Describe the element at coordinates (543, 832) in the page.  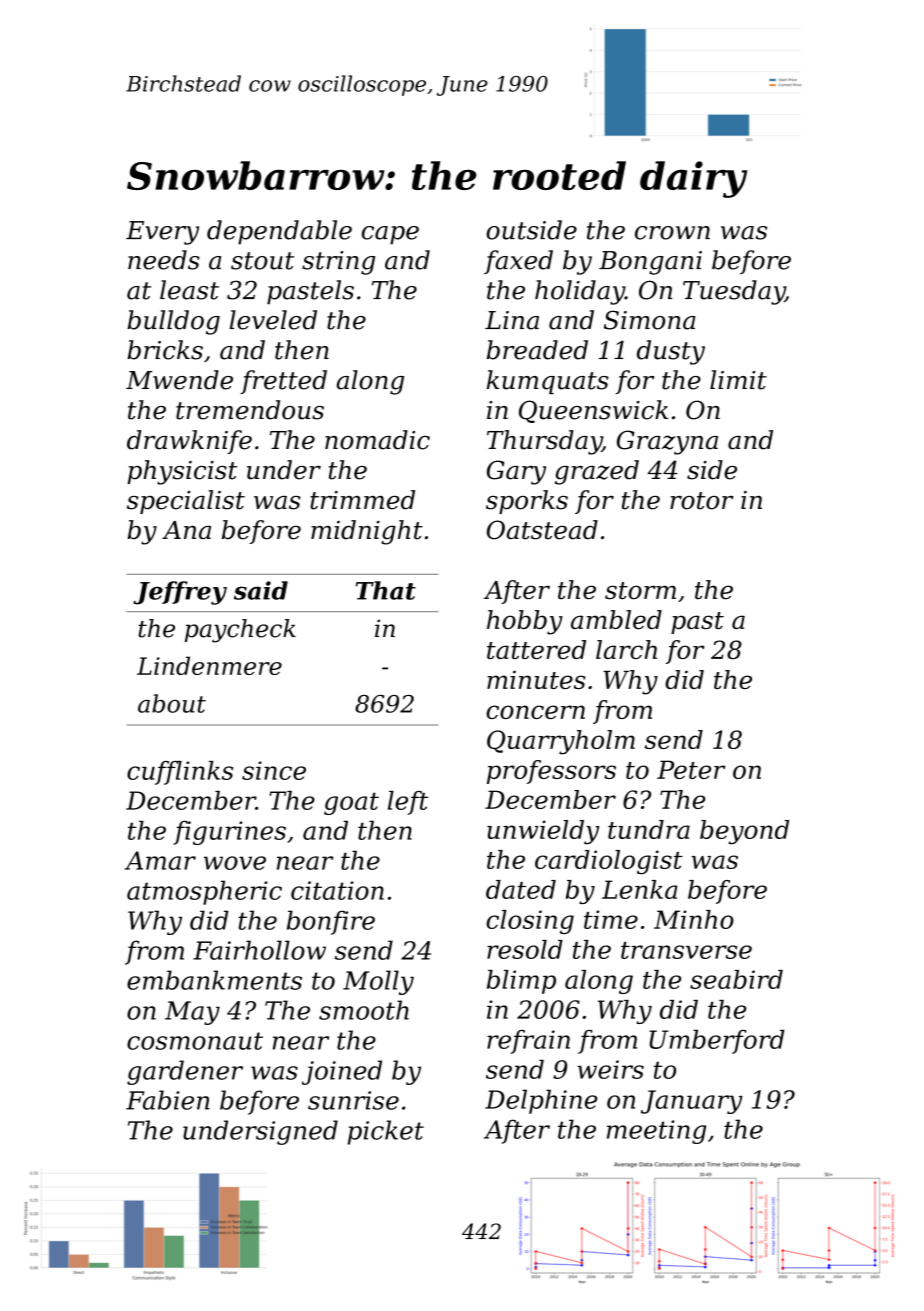
I see `unwieldy` at that location.
